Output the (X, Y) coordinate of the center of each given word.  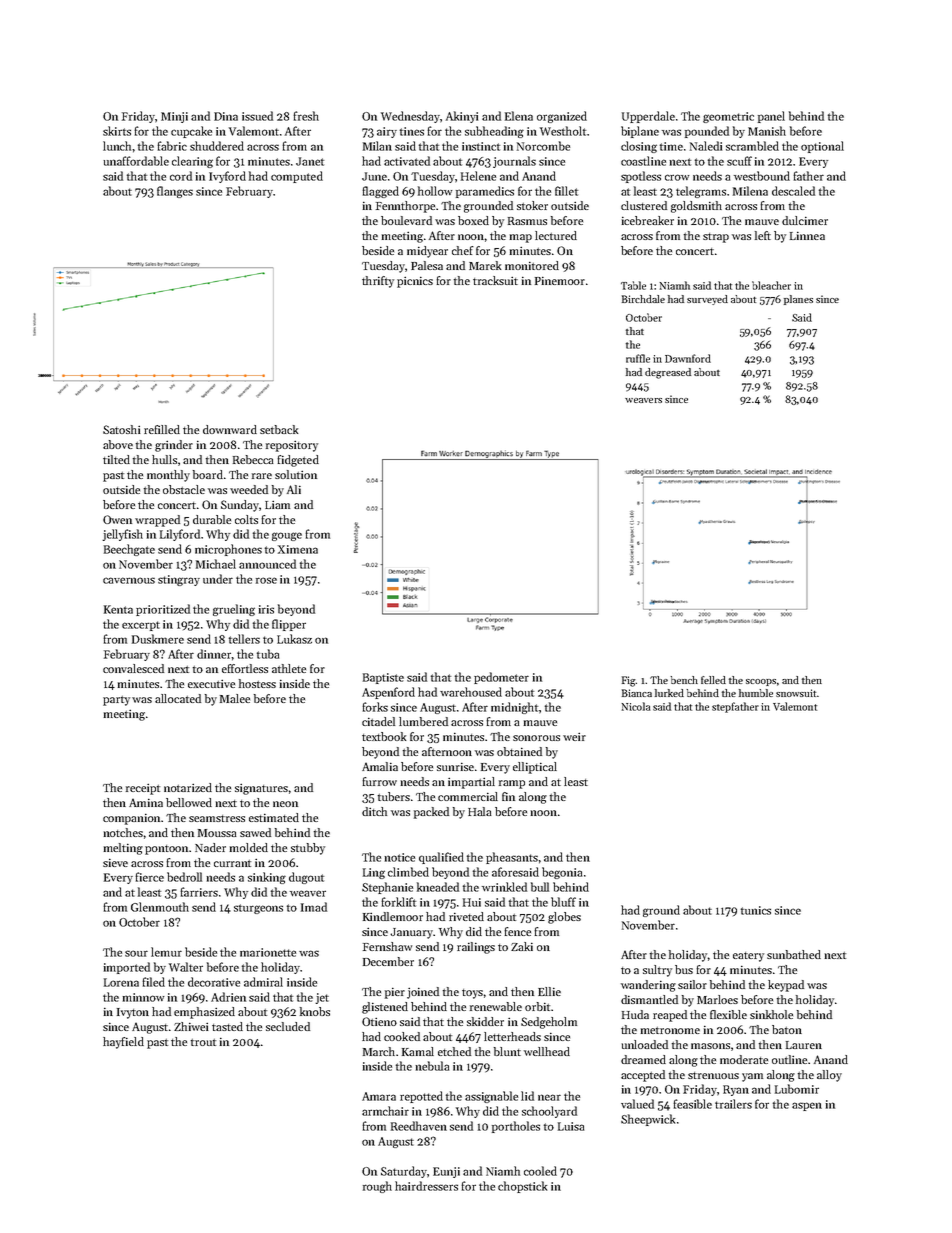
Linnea (807, 235)
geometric (728, 117)
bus (684, 969)
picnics (415, 282)
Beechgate (129, 550)
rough (377, 1187)
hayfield (123, 1043)
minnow (143, 997)
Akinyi (462, 117)
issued (257, 116)
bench (684, 680)
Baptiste (383, 678)
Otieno (379, 1021)
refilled (162, 429)
